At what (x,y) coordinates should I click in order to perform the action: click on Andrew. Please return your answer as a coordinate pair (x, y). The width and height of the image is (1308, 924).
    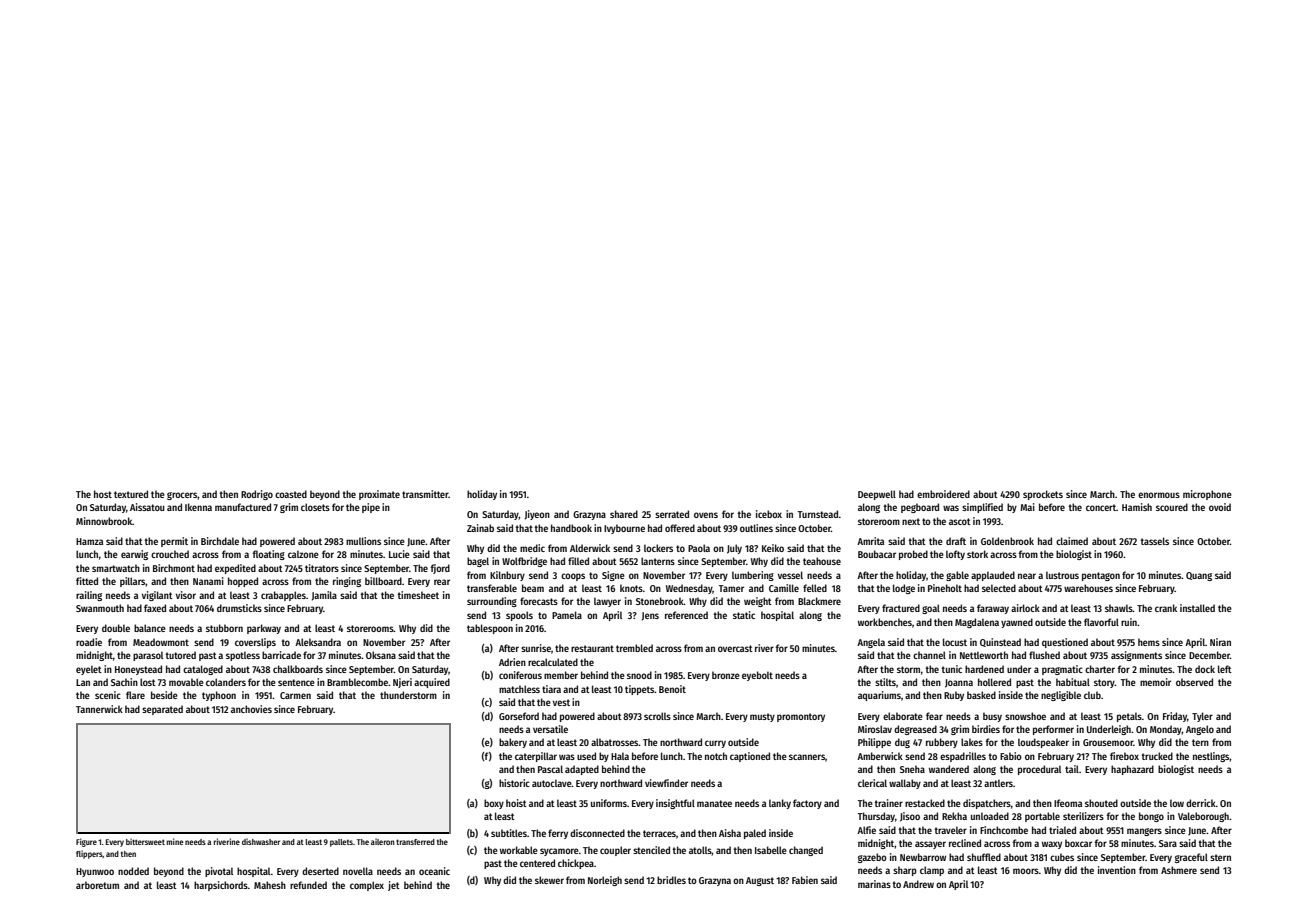
    Looking at the image, I should click on (918, 884).
